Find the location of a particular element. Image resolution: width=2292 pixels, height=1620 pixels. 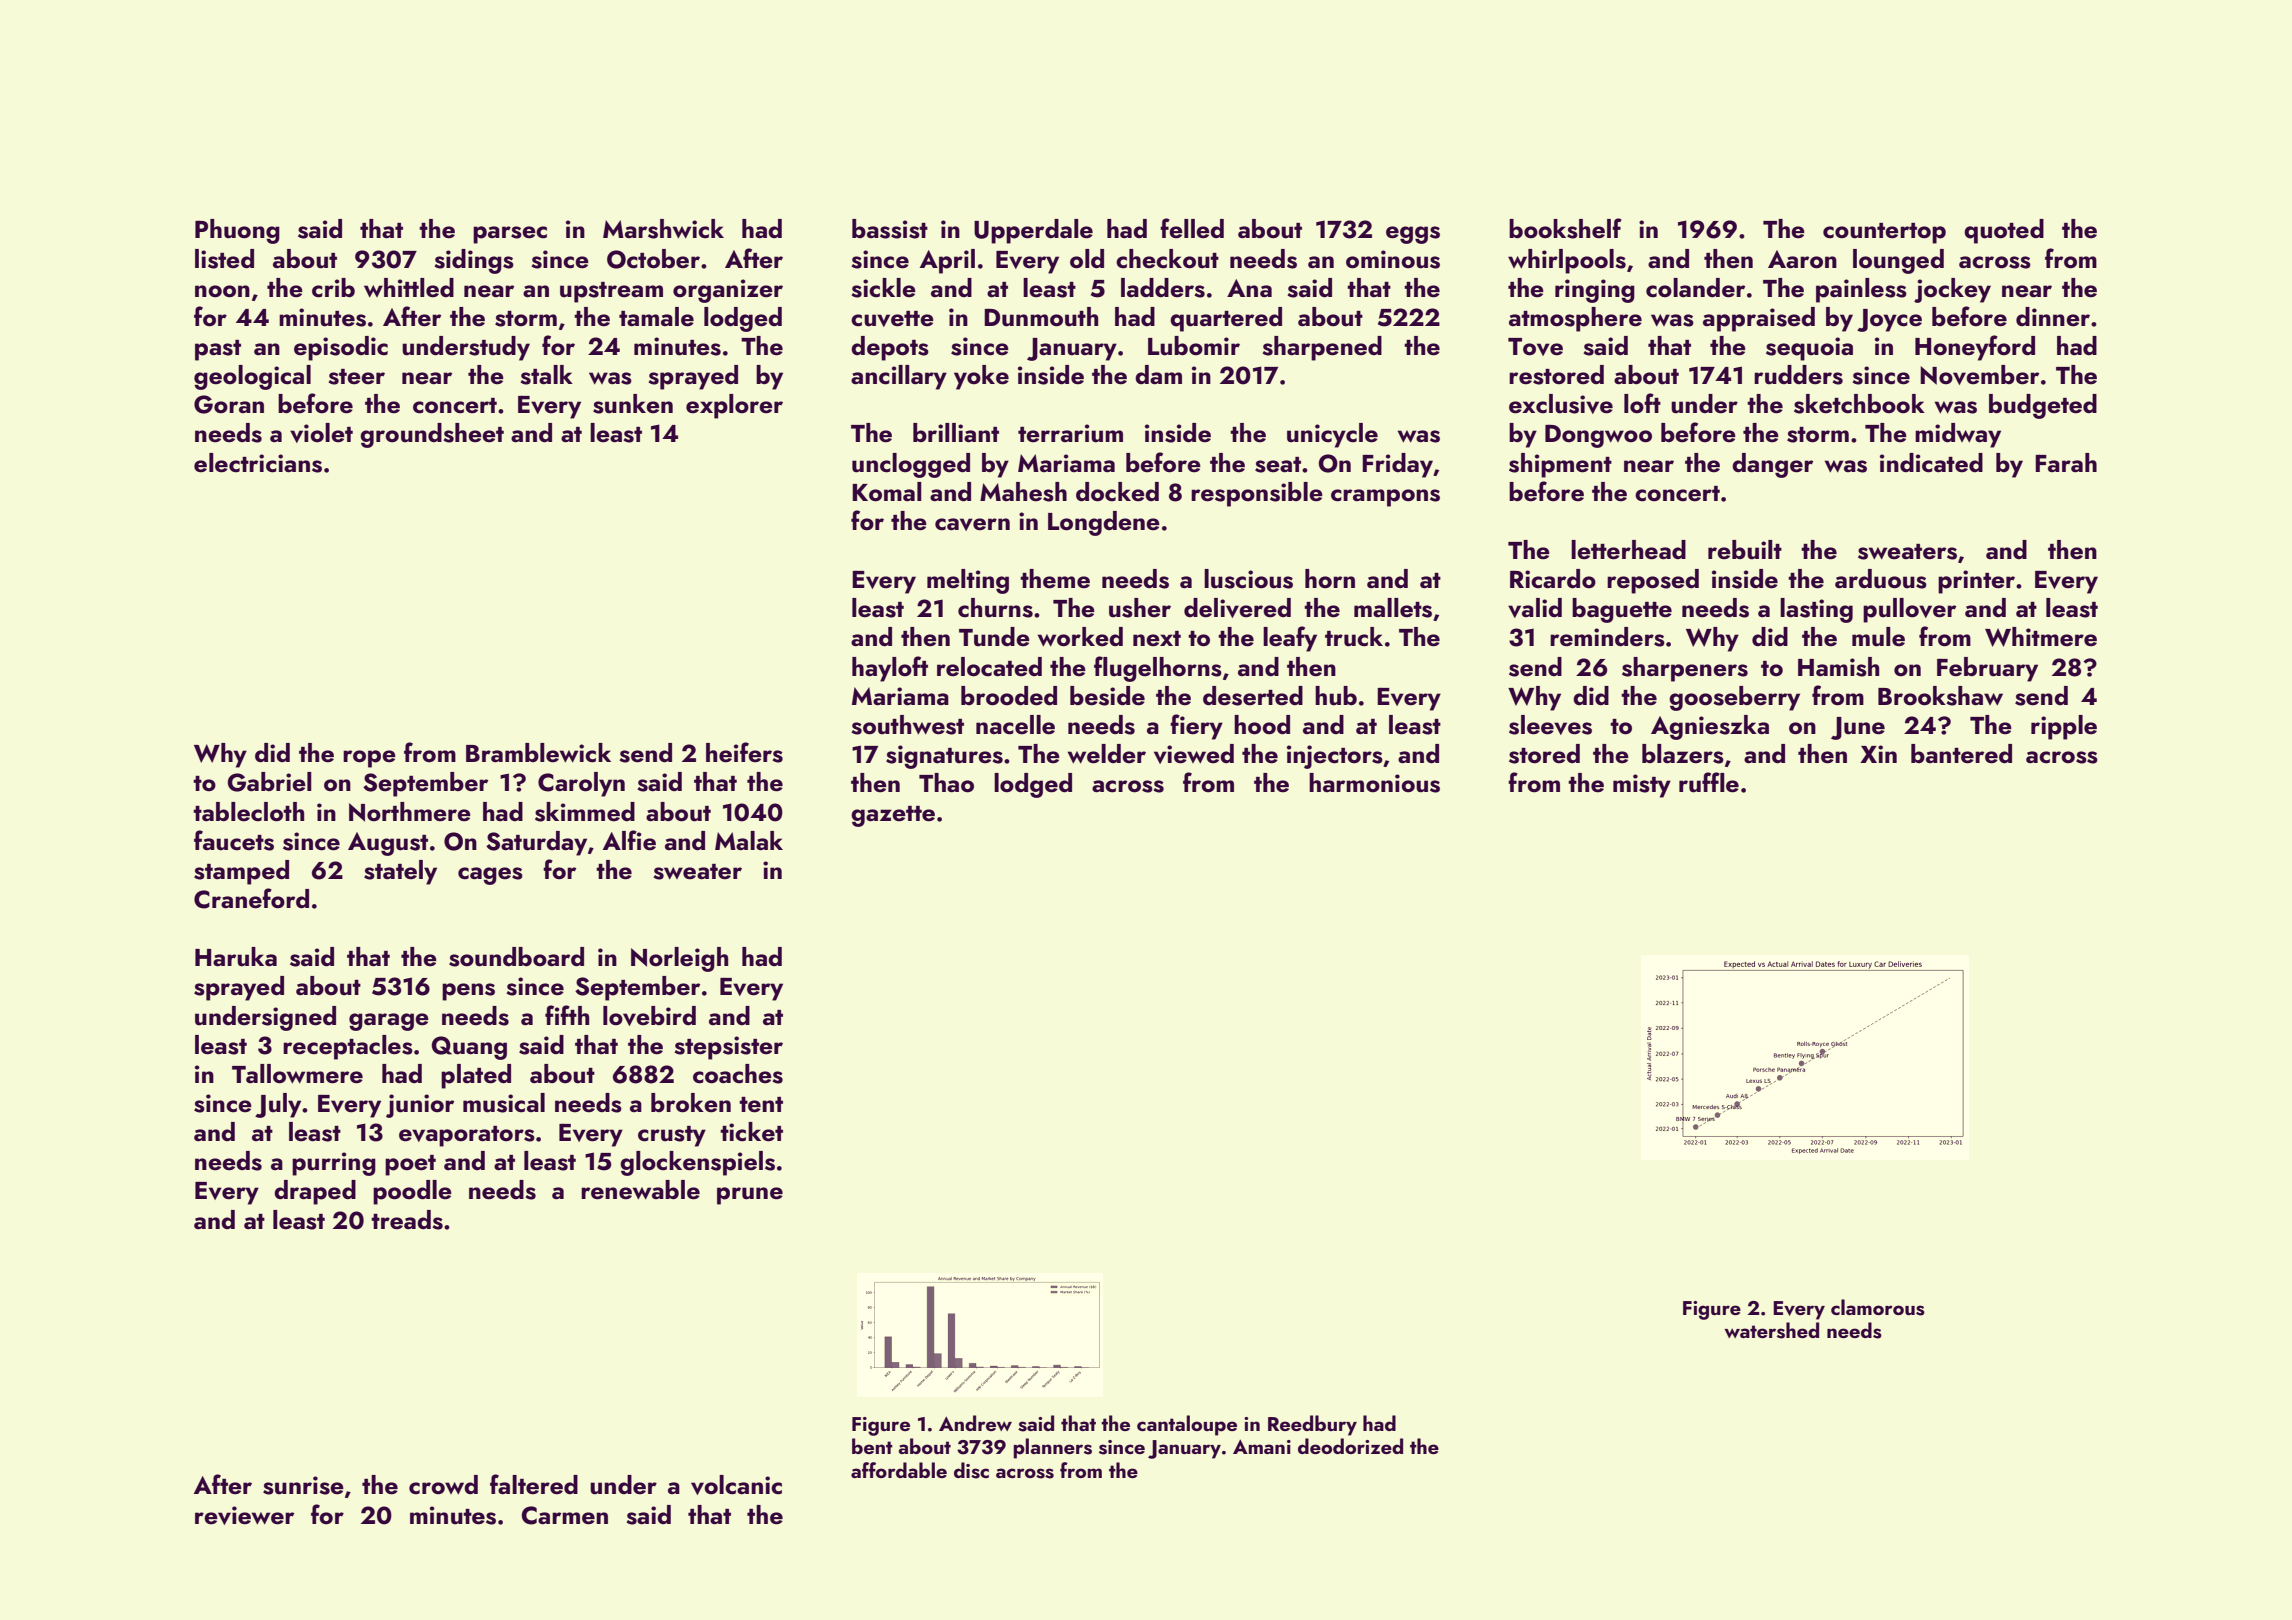

groundsheet is located at coordinates (432, 435).
